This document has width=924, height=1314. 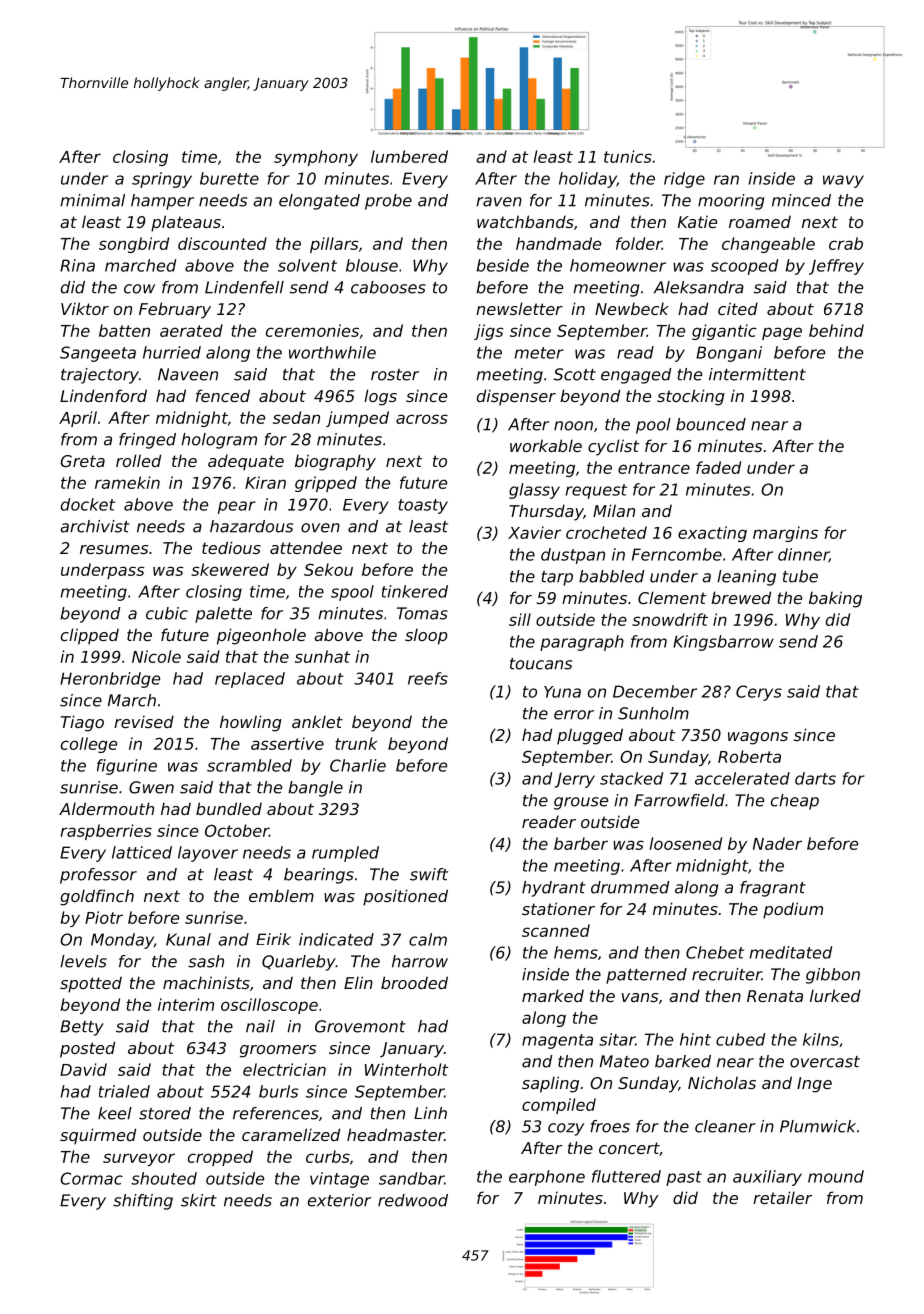 I want to click on drummed, so click(x=630, y=887).
